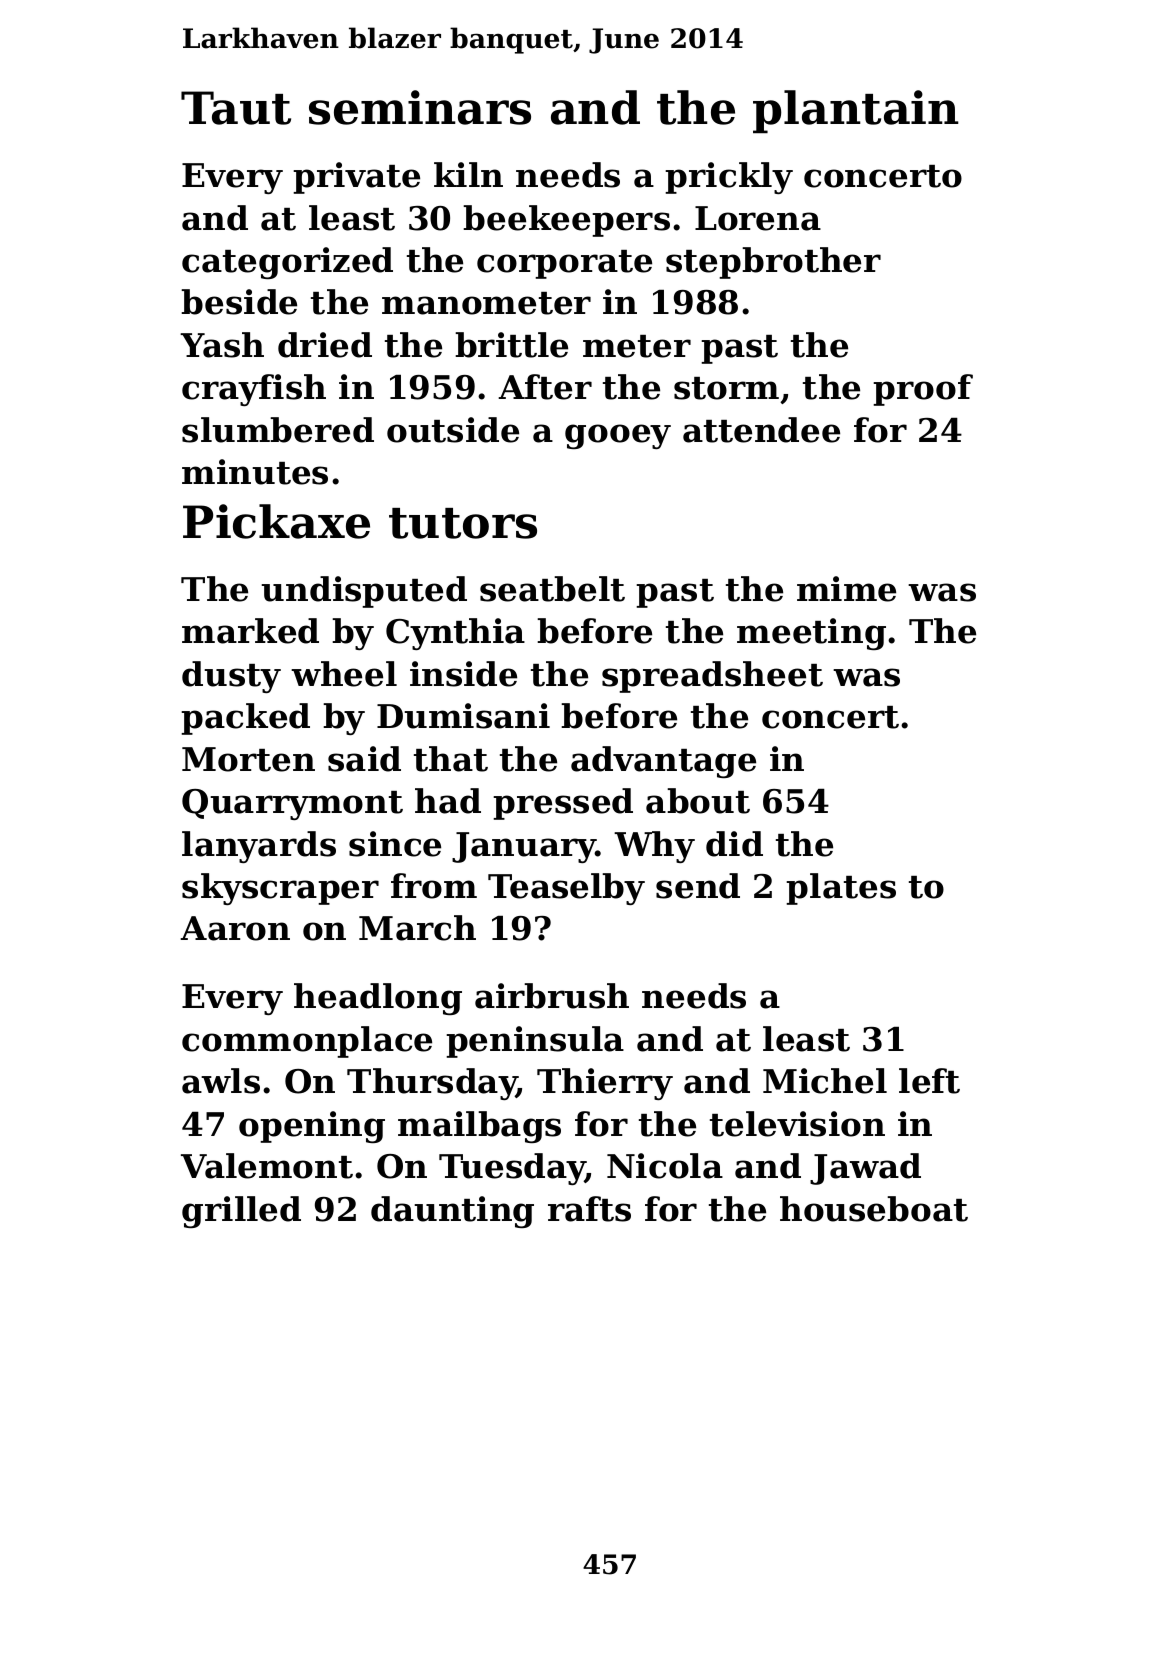  I want to click on Taut, so click(236, 108).
